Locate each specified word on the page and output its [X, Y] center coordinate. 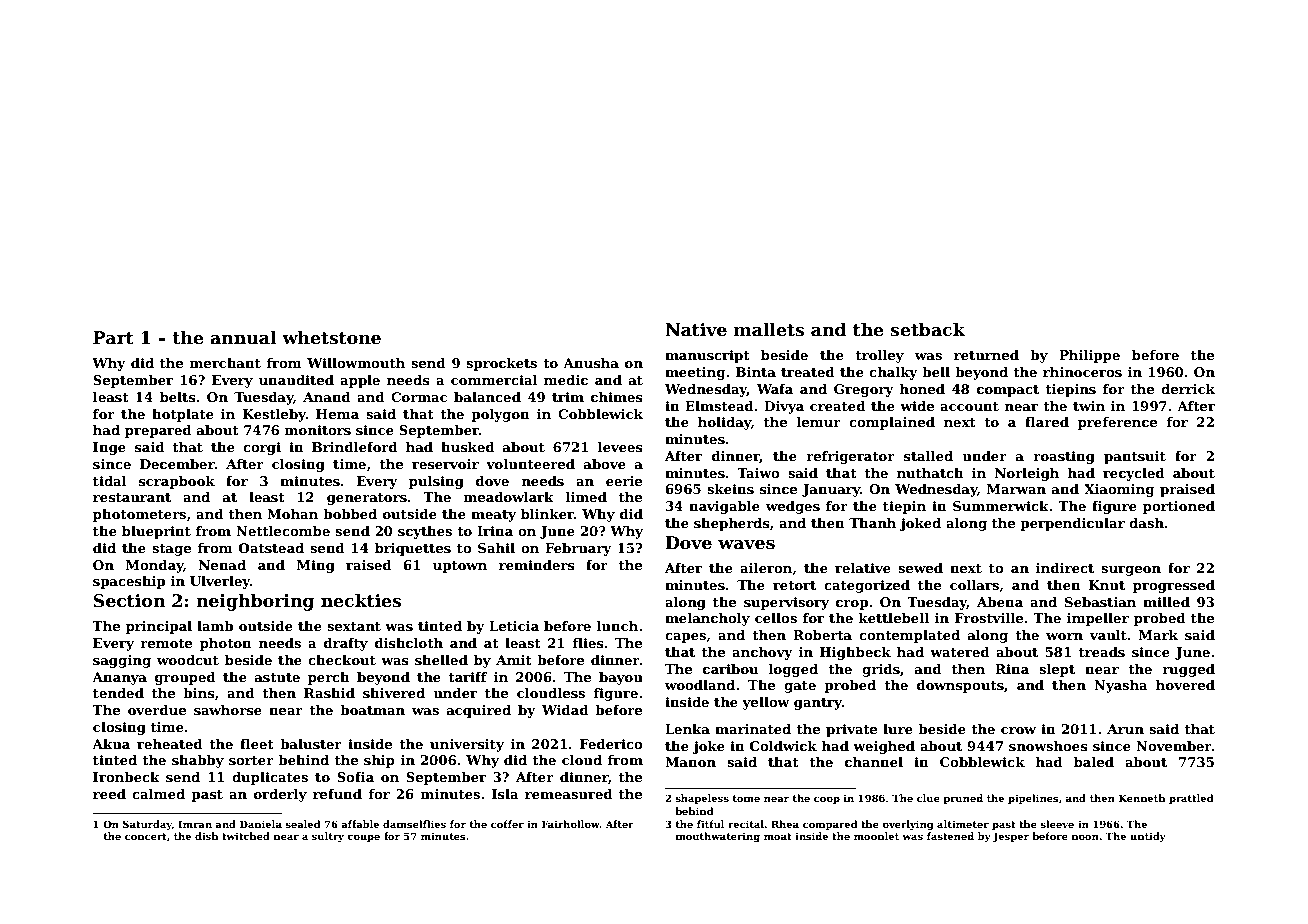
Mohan [292, 514]
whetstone [331, 337]
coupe [363, 838]
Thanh [872, 523]
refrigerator [850, 457]
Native [696, 330]
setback [927, 329]
